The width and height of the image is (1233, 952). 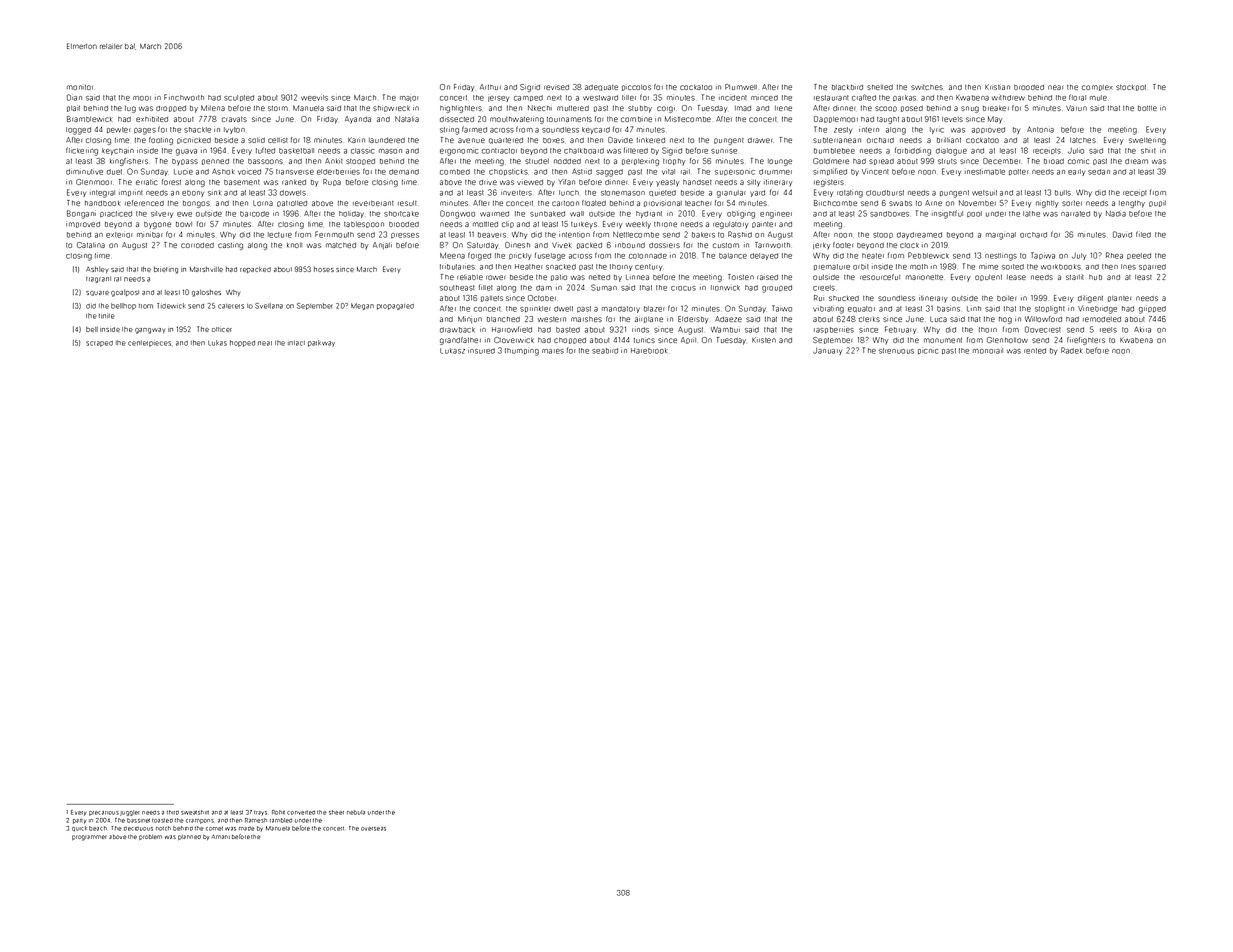 What do you see at coordinates (184, 97) in the image?
I see `Finchworth` at bounding box center [184, 97].
